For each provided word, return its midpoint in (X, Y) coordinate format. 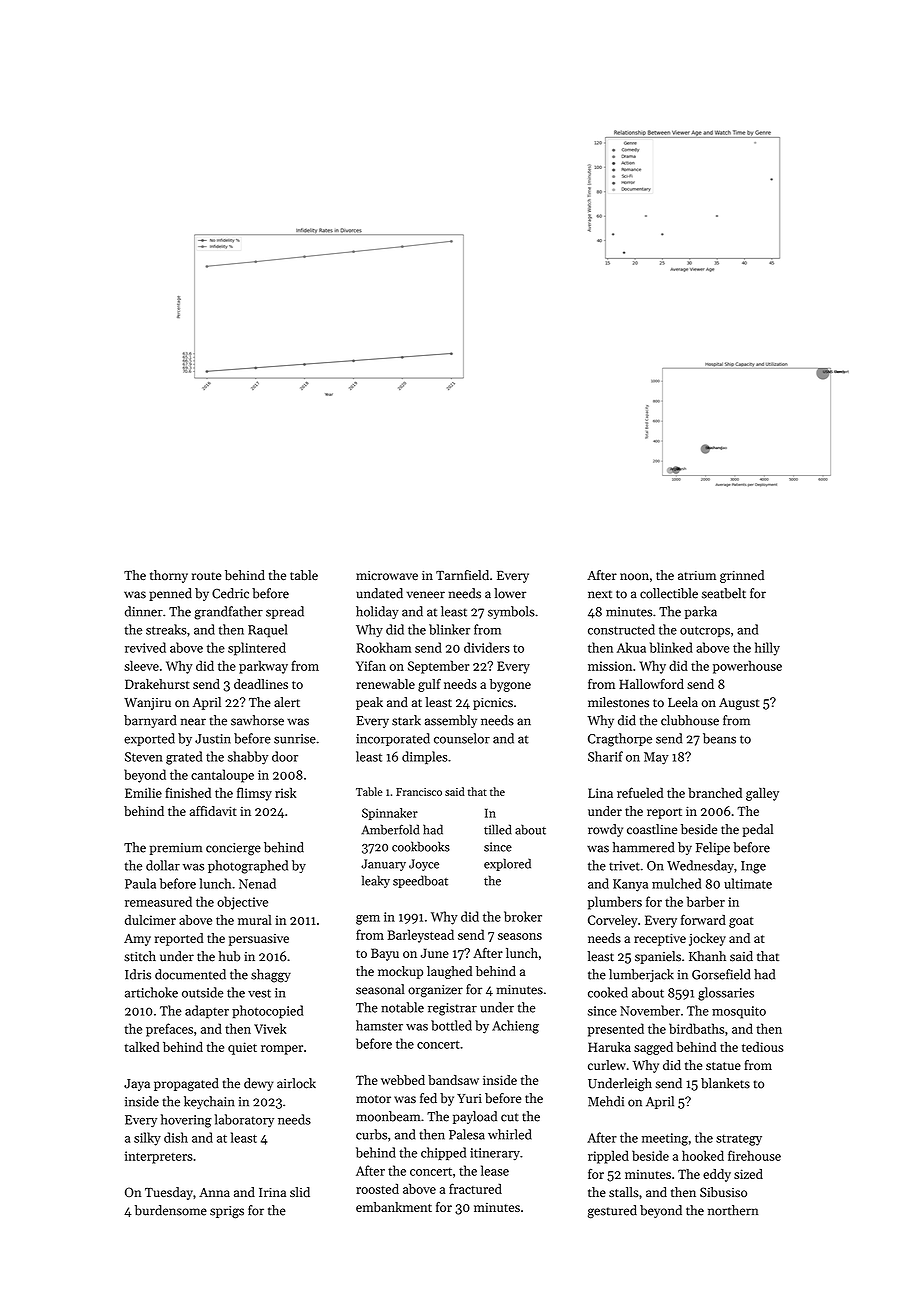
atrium (697, 575)
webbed (403, 1080)
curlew (607, 1065)
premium (176, 849)
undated (379, 593)
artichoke (151, 992)
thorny (169, 576)
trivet (624, 866)
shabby (248, 758)
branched (715, 792)
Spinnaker (390, 814)
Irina (272, 1192)
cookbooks (421, 846)
